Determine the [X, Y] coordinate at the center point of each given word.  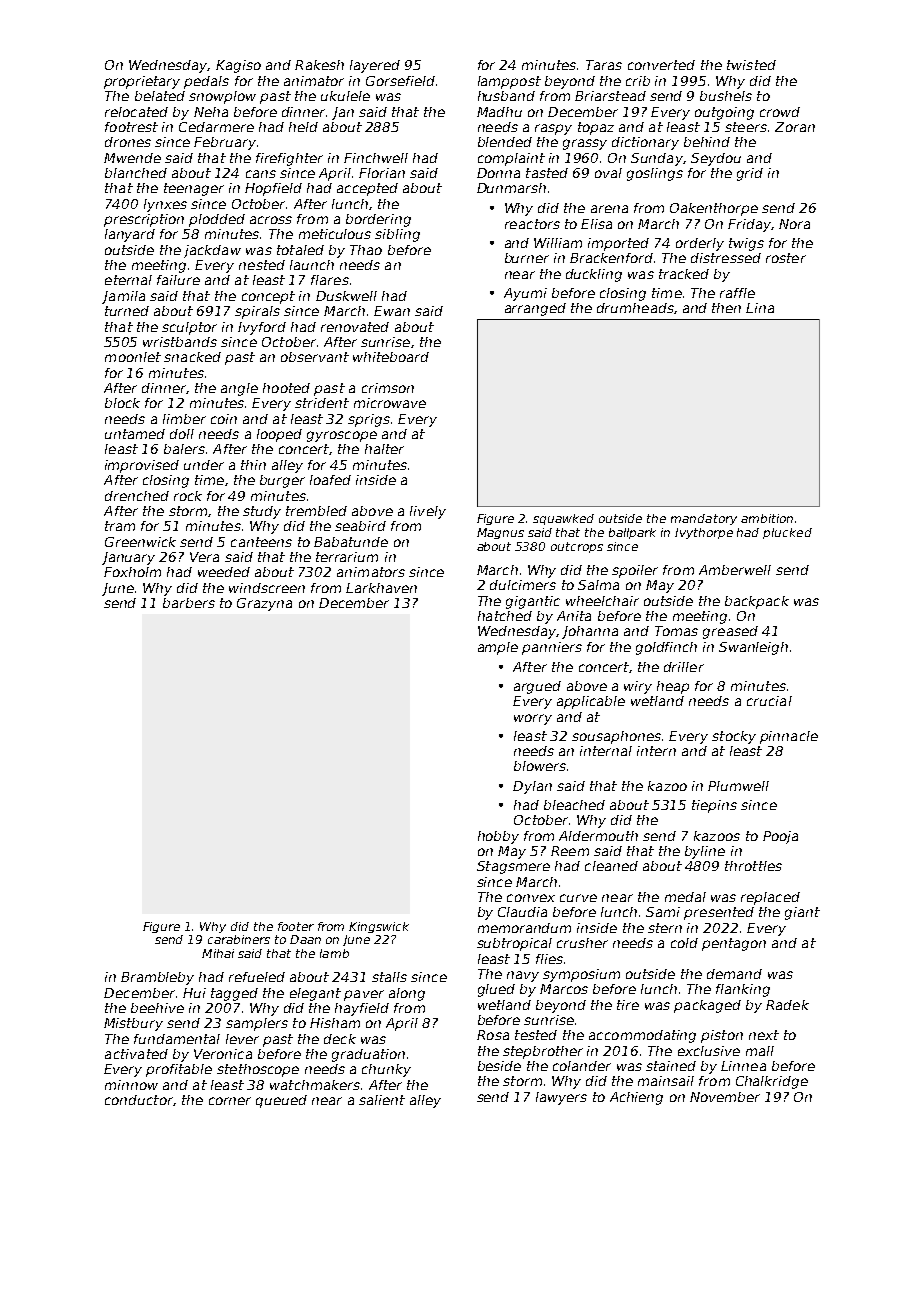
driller [684, 667]
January [128, 558]
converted [661, 65]
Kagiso [238, 66]
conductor [139, 1100]
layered [375, 66]
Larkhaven [381, 588]
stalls [389, 977]
